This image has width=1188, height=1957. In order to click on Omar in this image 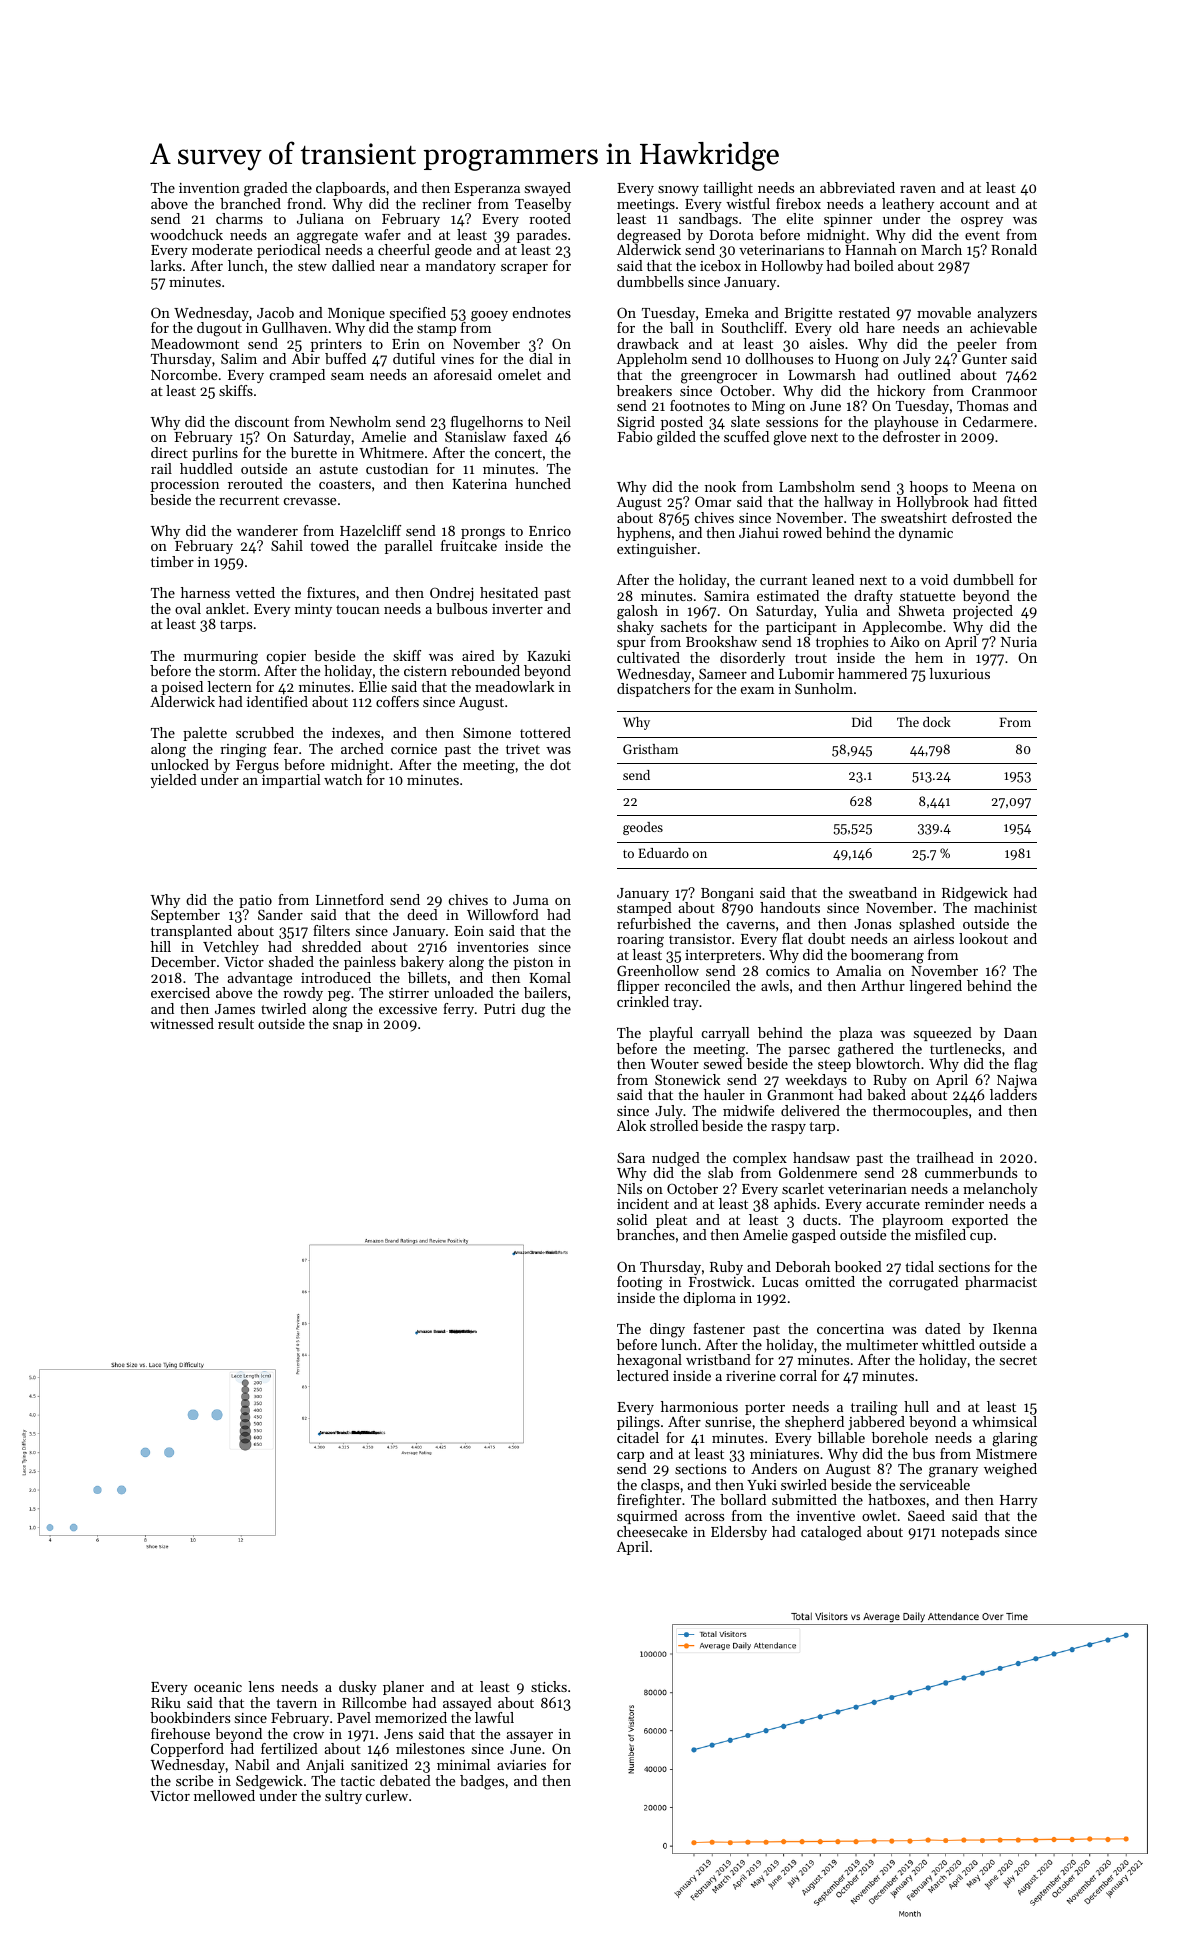, I will do `click(713, 502)`.
